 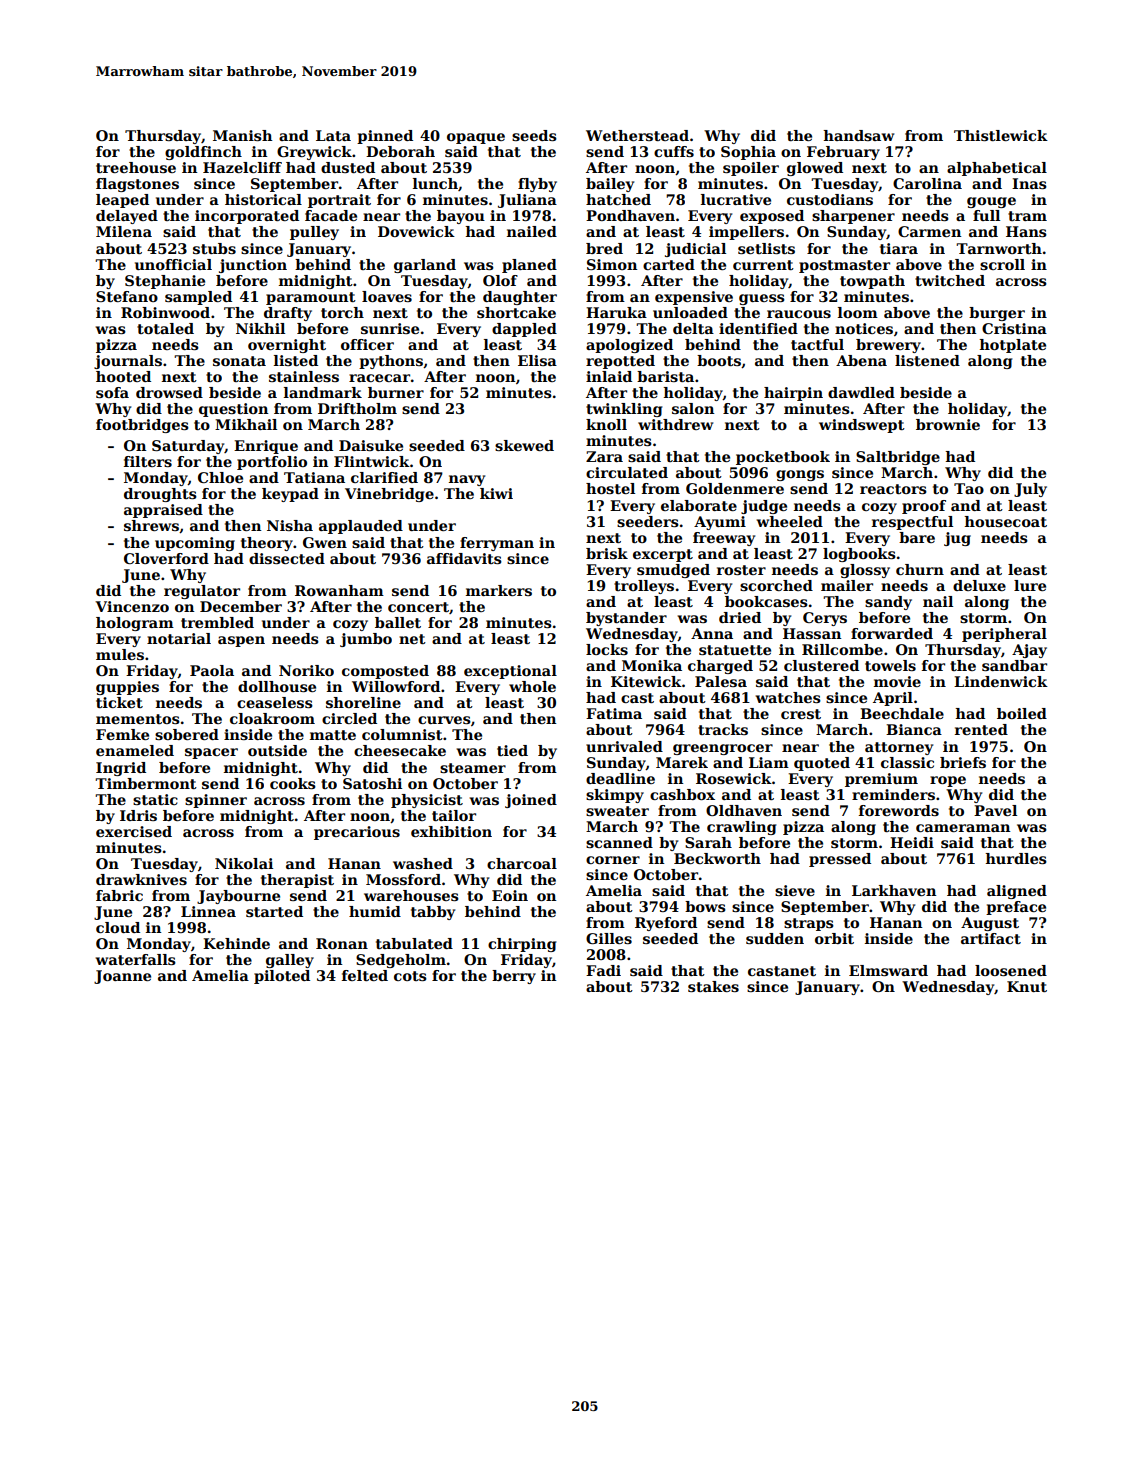 What do you see at coordinates (290, 961) in the page?
I see `galley` at bounding box center [290, 961].
